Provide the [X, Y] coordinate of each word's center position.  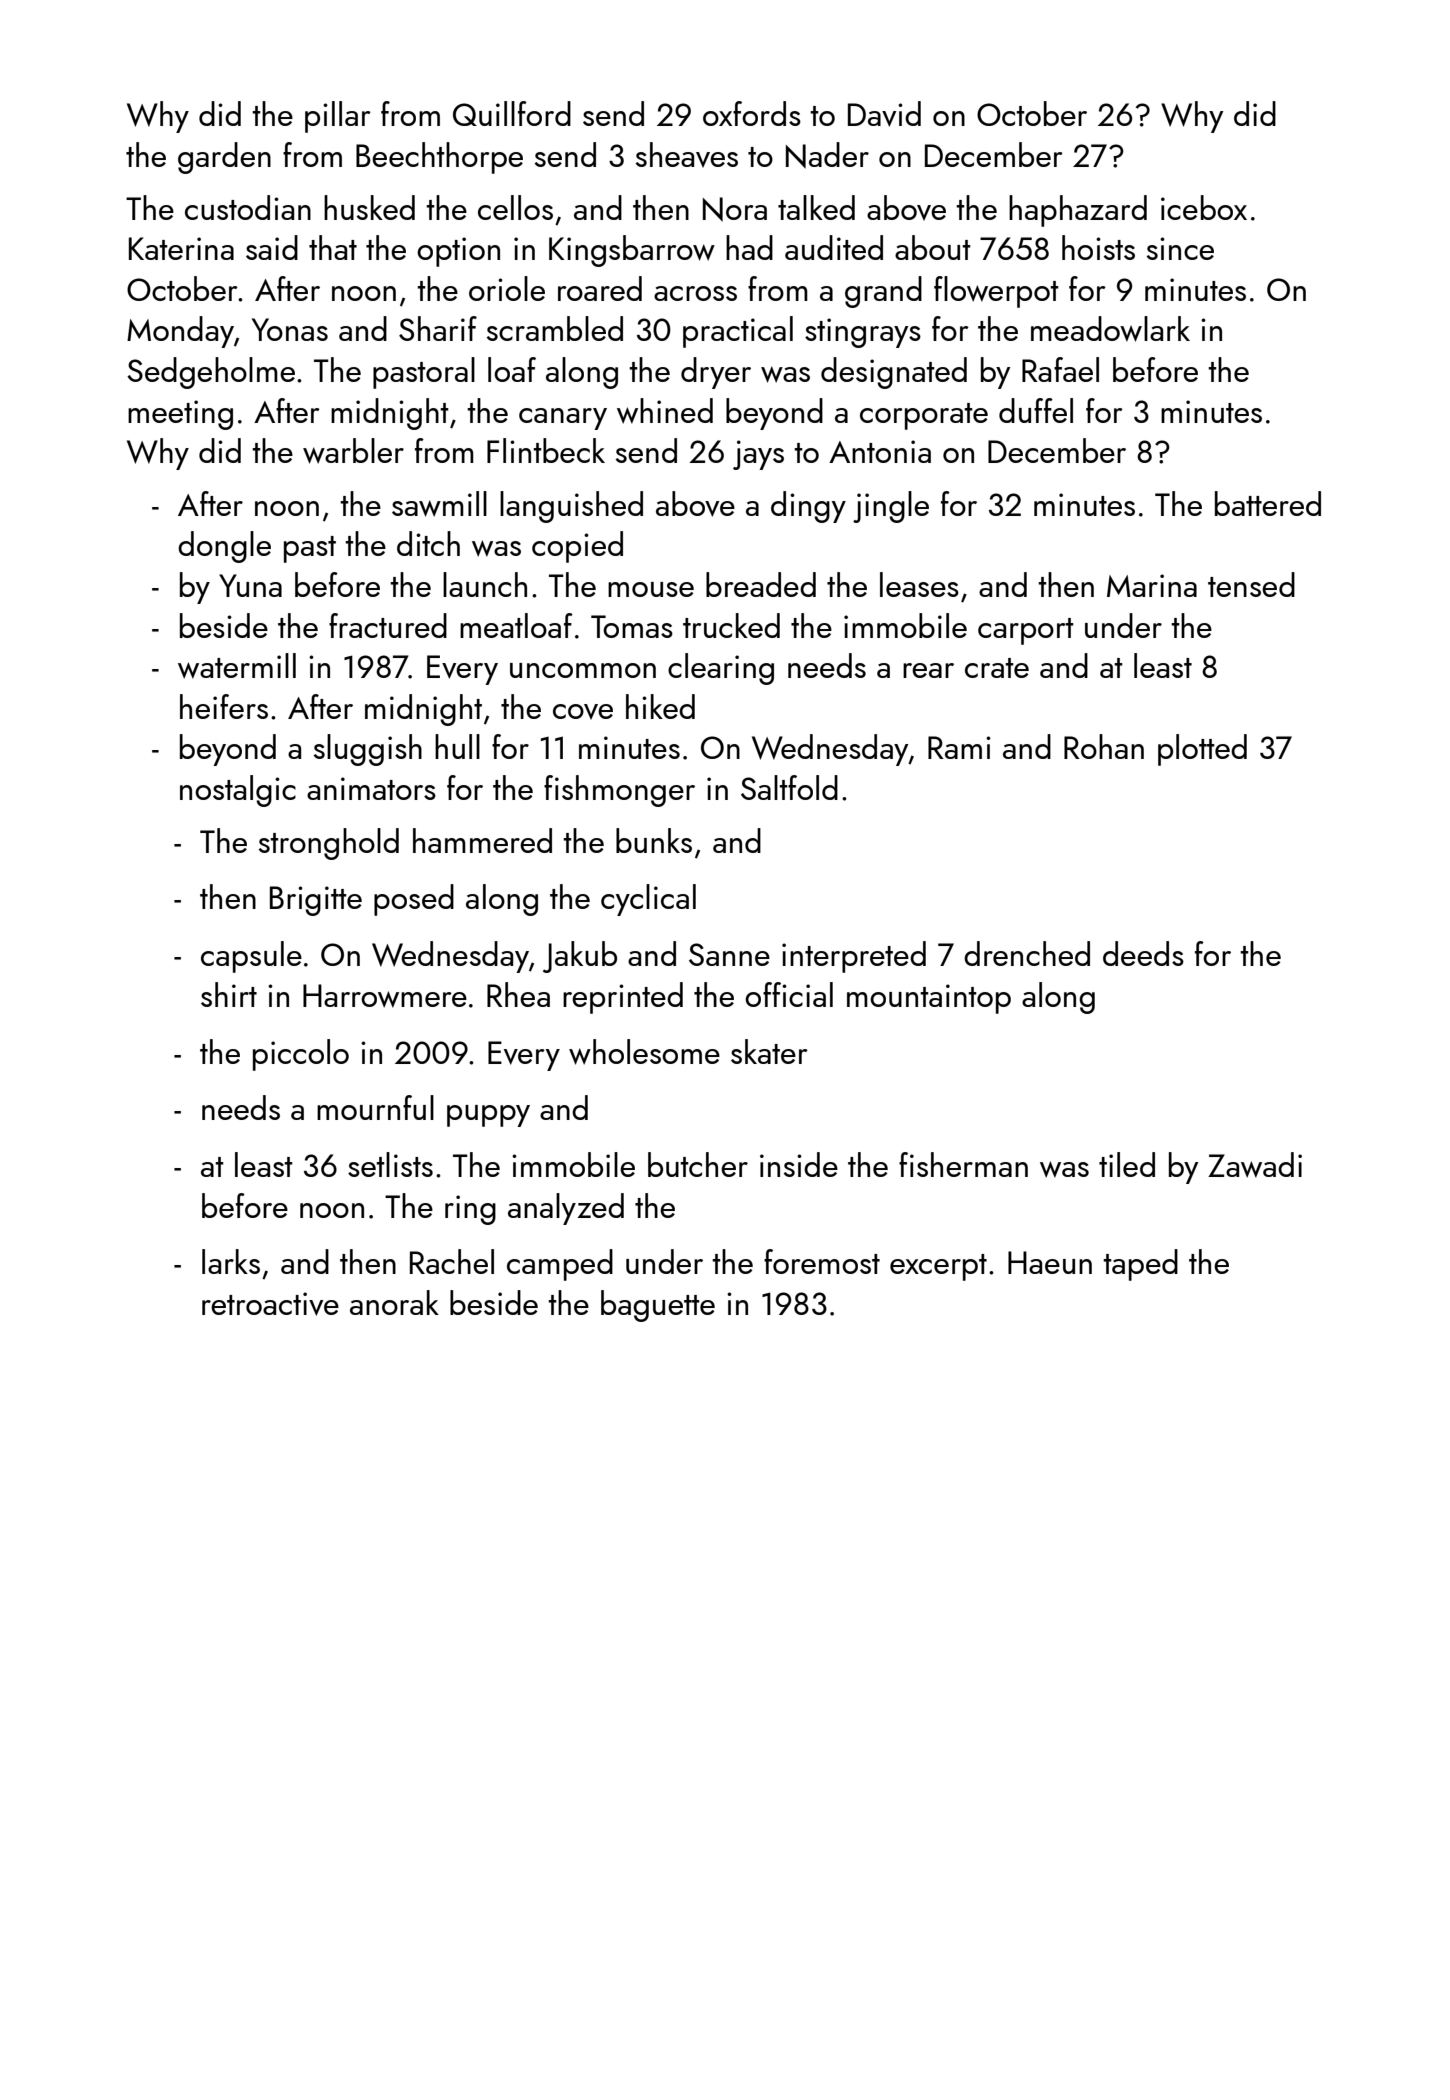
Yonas [290, 329]
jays [758, 455]
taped [1140, 1265]
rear [928, 670]
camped [560, 1265]
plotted [1202, 750]
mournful [375, 1107]
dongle [224, 547]
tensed [1251, 584]
